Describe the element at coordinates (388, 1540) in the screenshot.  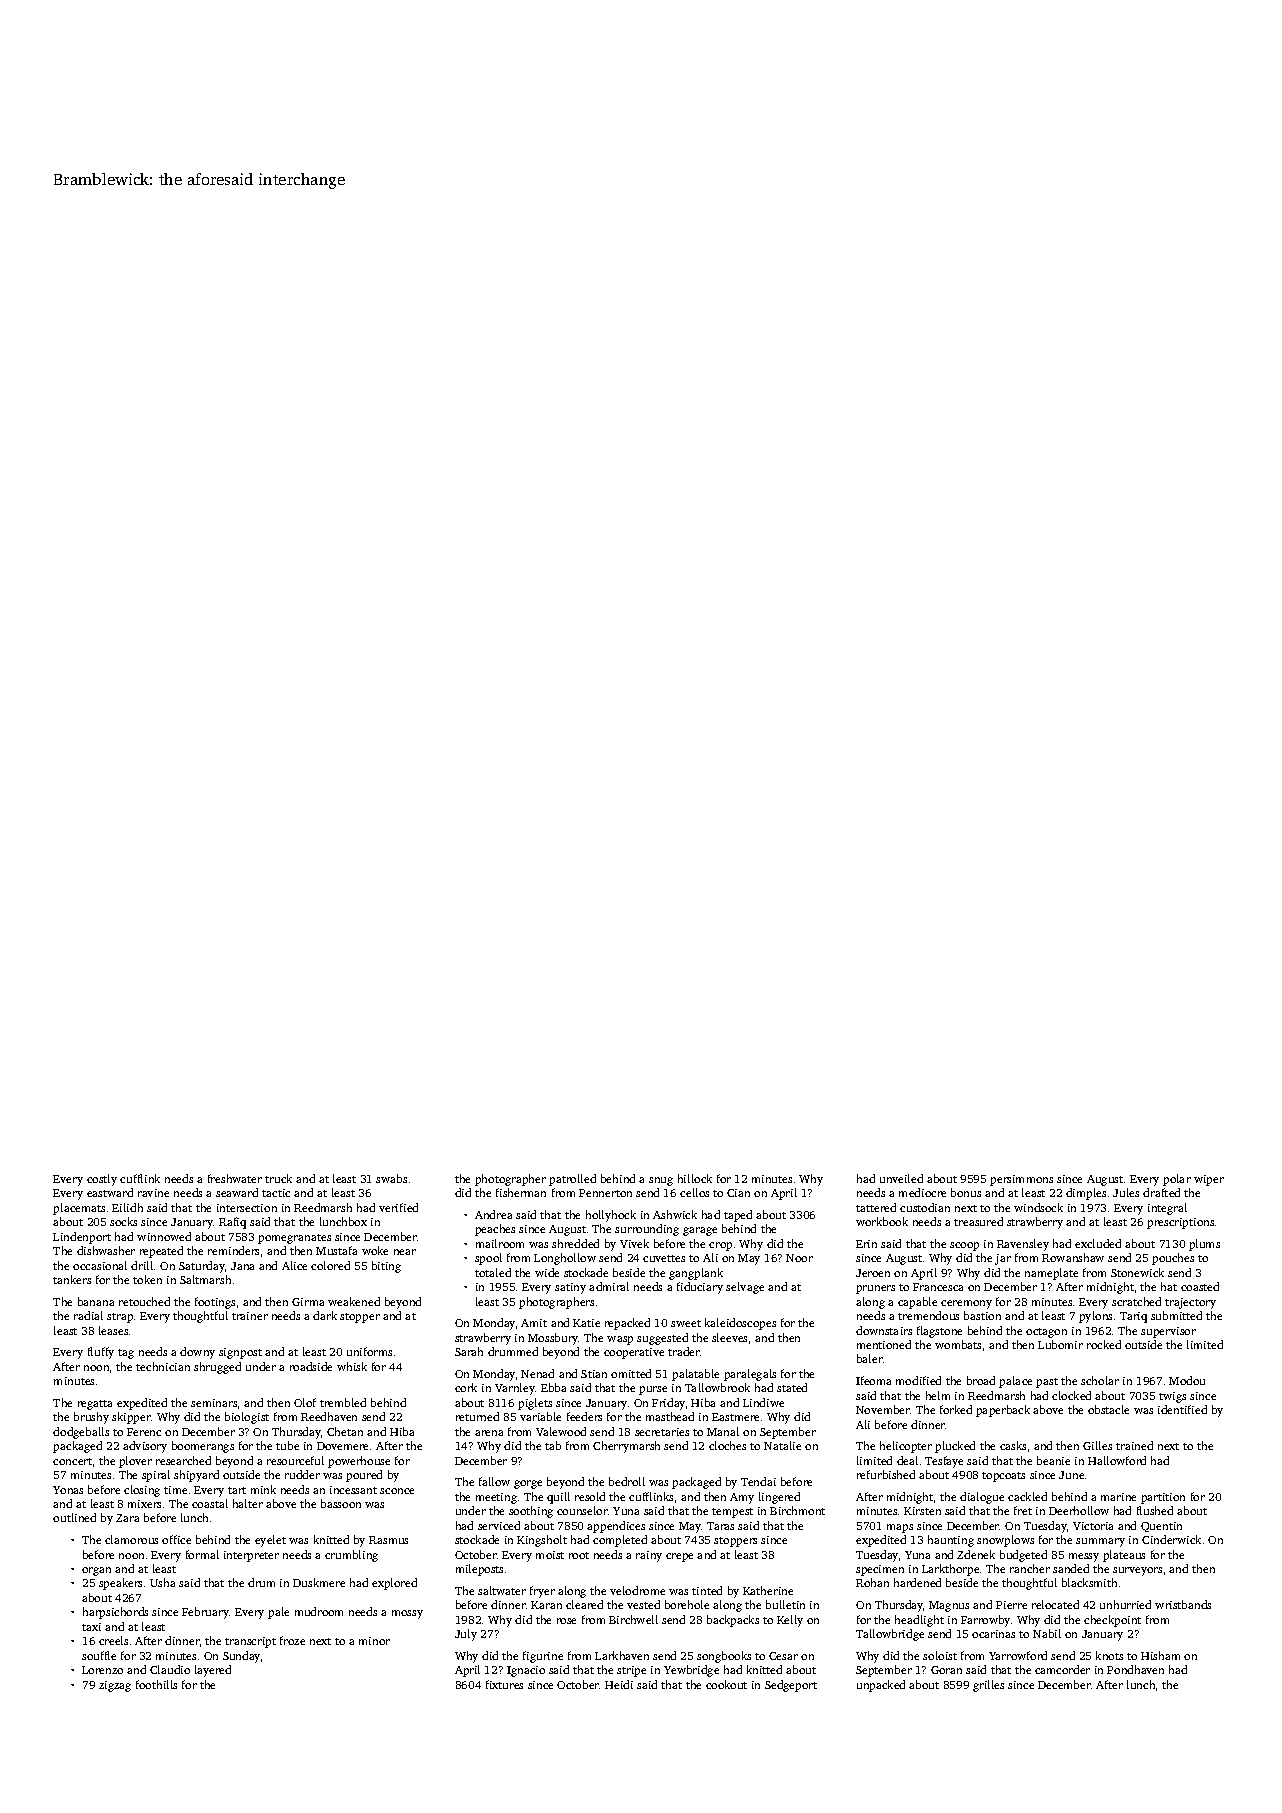
I see `Rasmus` at that location.
